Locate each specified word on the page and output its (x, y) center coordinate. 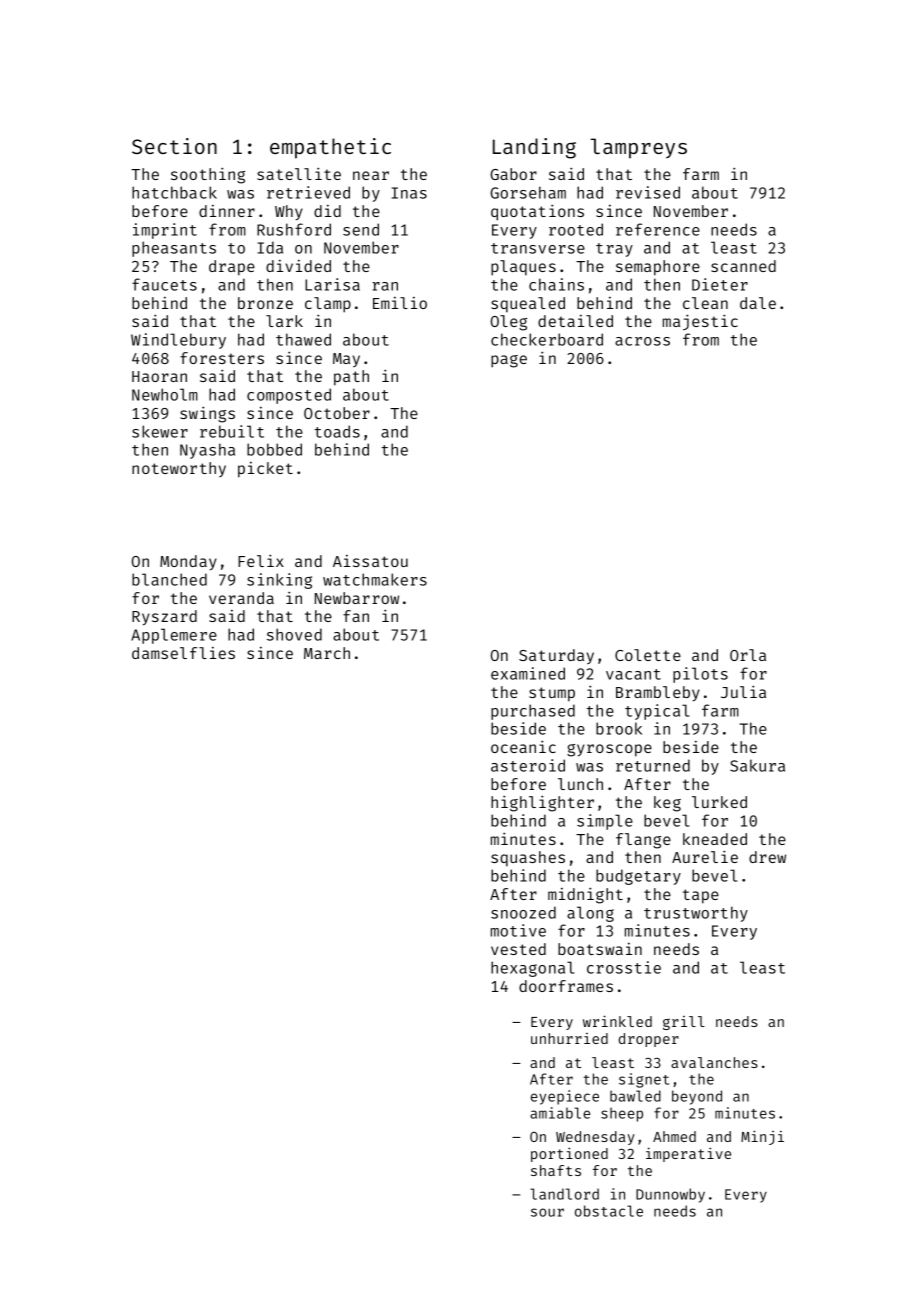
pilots (700, 675)
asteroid (528, 765)
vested (518, 949)
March (327, 653)
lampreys (638, 148)
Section (174, 146)
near (371, 175)
